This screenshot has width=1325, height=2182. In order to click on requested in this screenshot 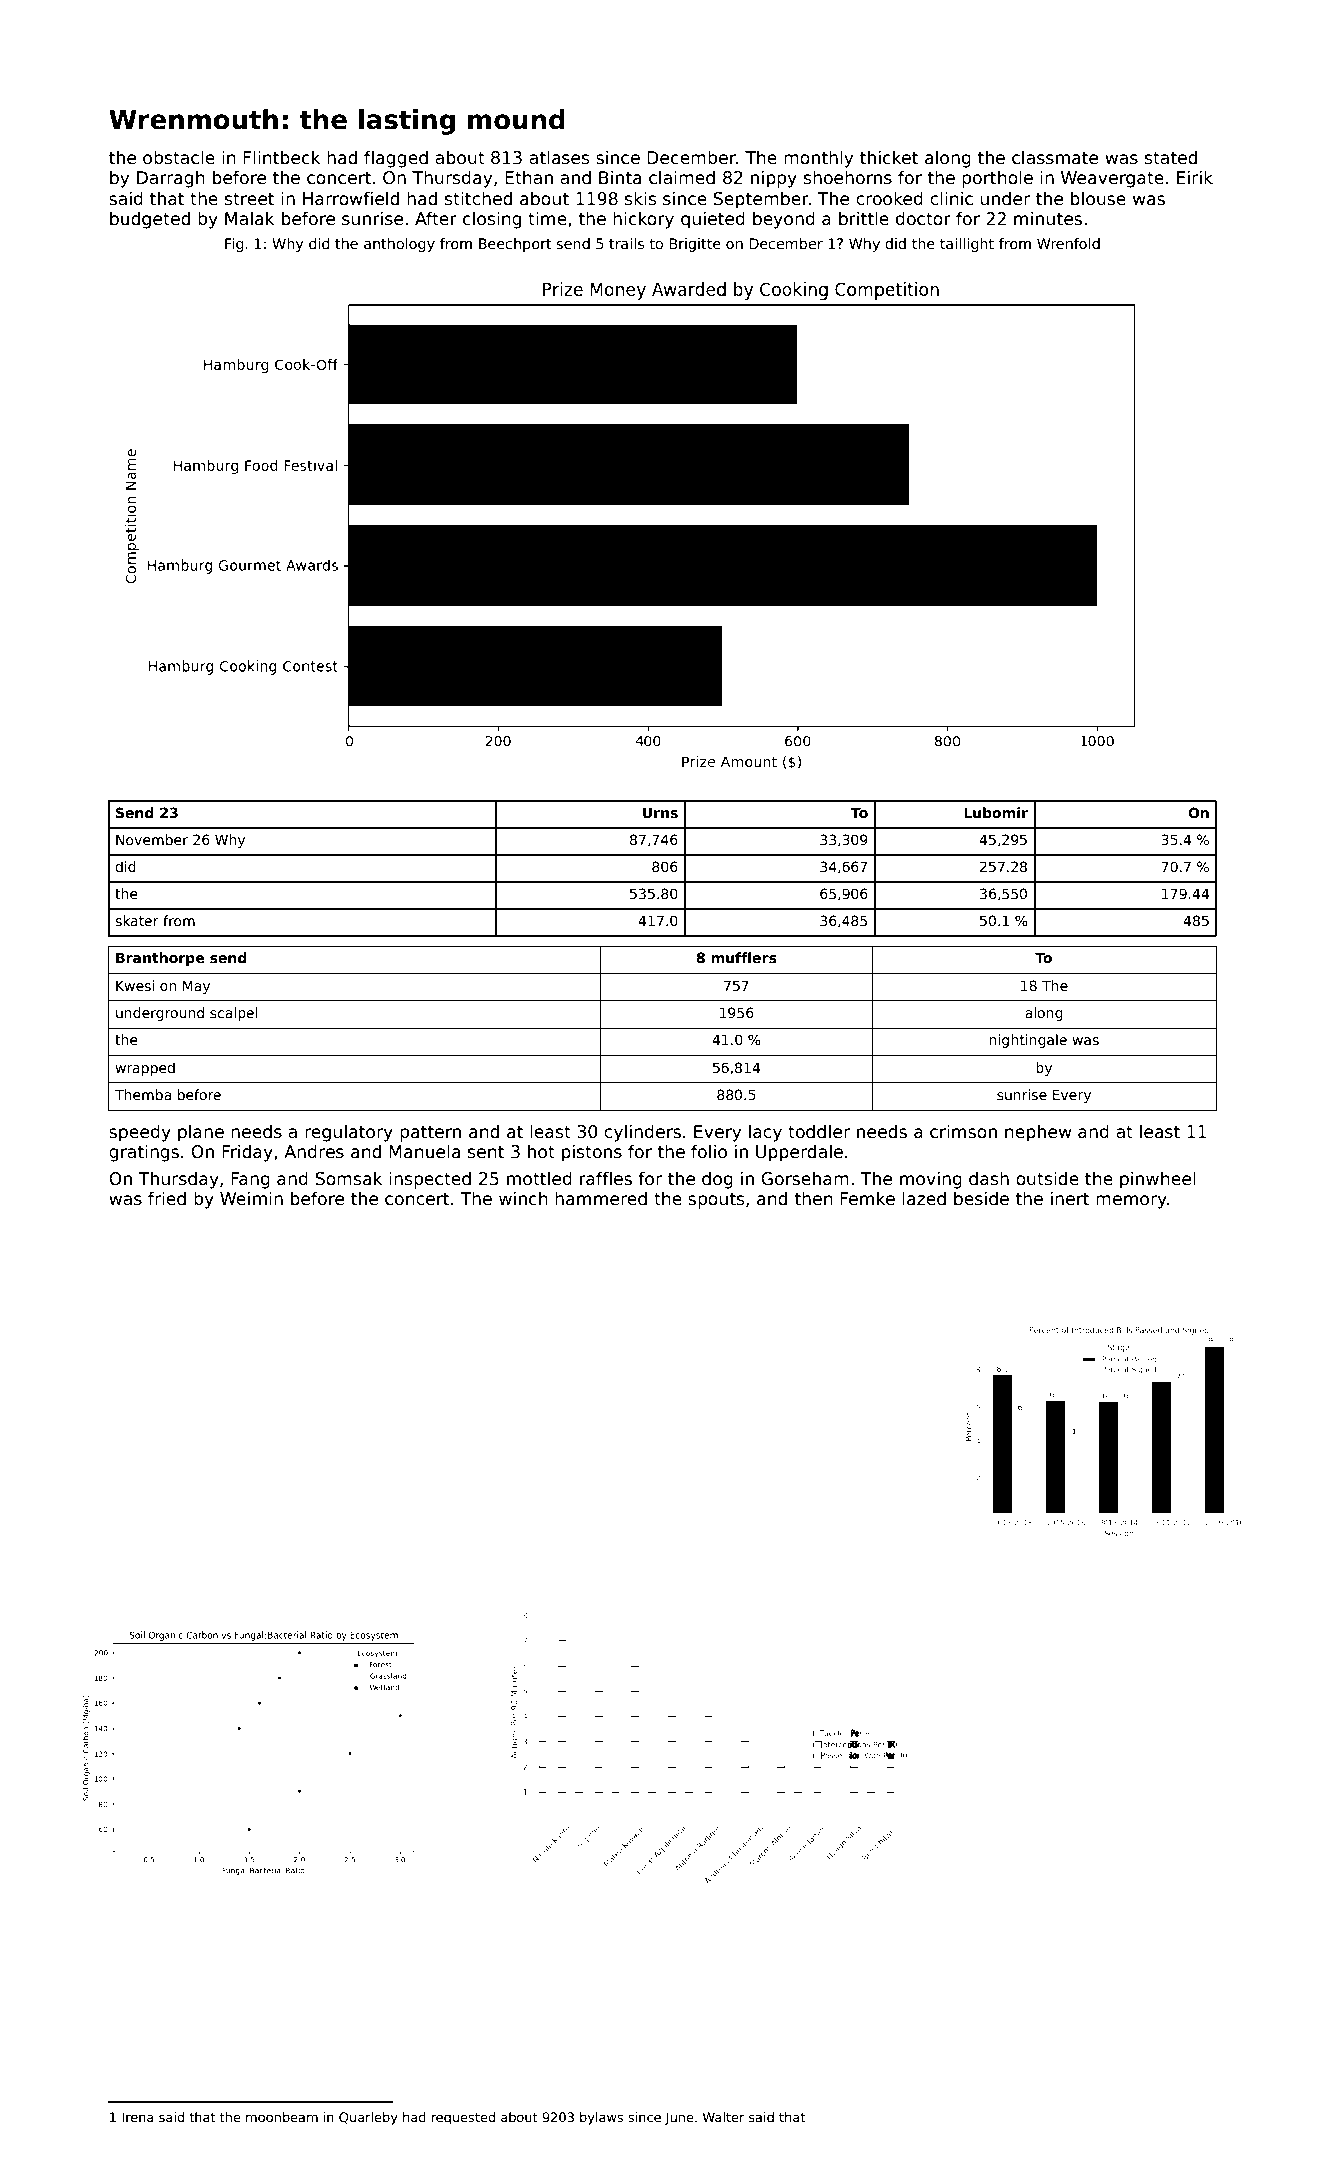, I will do `click(463, 2118)`.
